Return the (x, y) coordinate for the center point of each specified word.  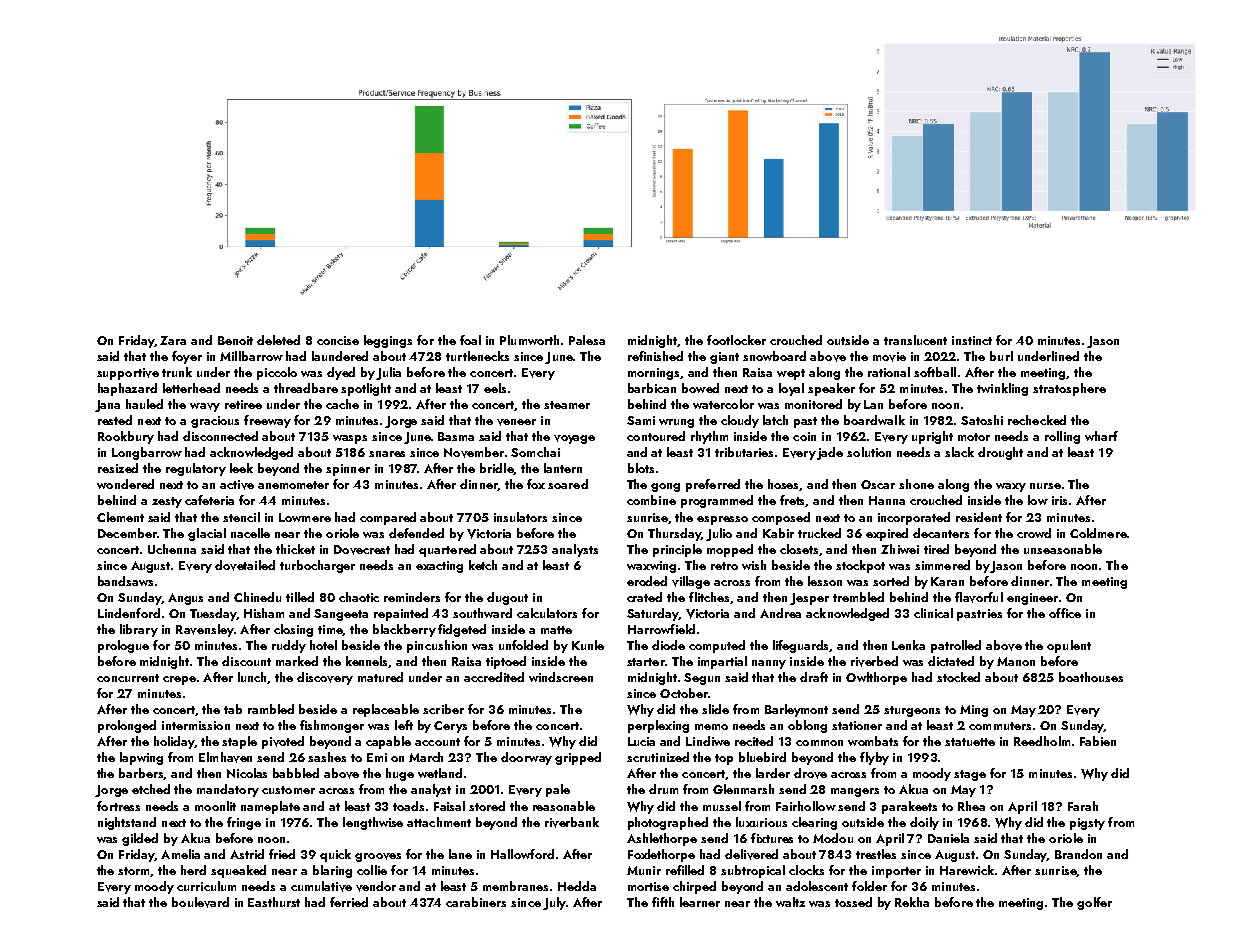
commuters (1000, 726)
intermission (196, 725)
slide (715, 709)
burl (1001, 356)
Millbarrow (251, 356)
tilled (300, 597)
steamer (567, 405)
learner (700, 902)
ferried (349, 902)
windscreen (561, 677)
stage (970, 775)
